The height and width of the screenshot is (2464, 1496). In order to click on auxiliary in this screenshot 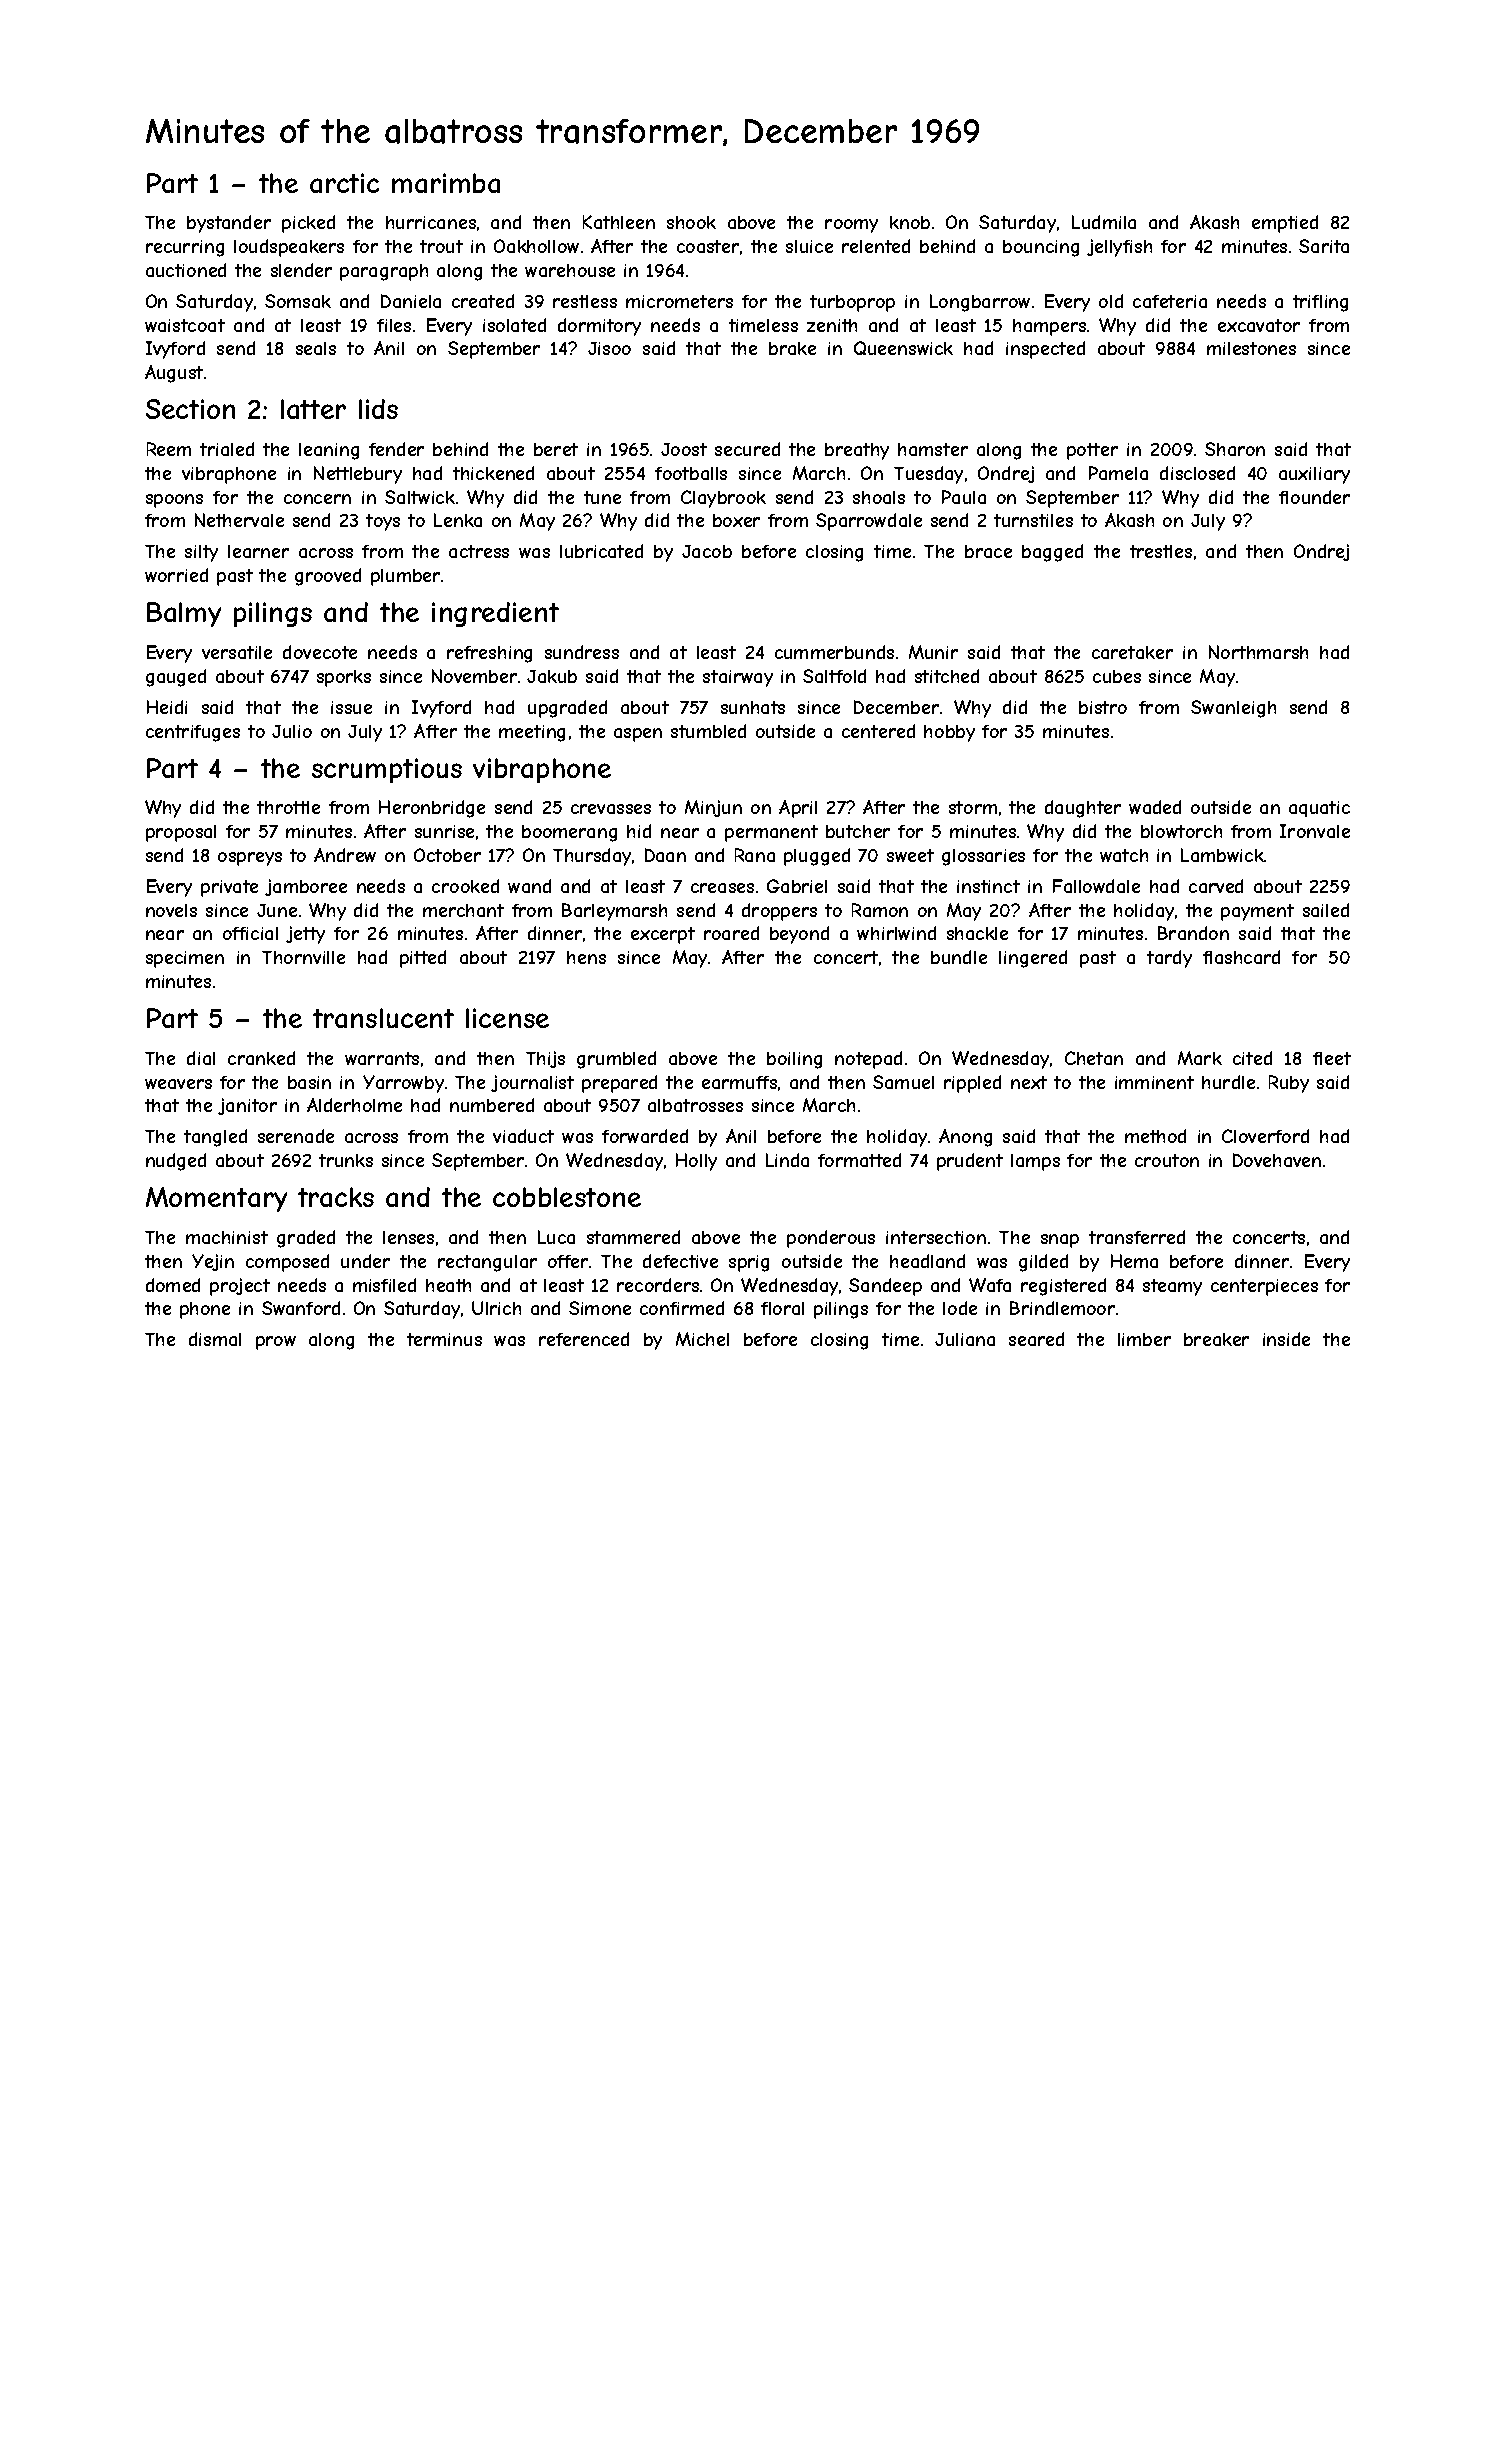, I will do `click(1314, 475)`.
